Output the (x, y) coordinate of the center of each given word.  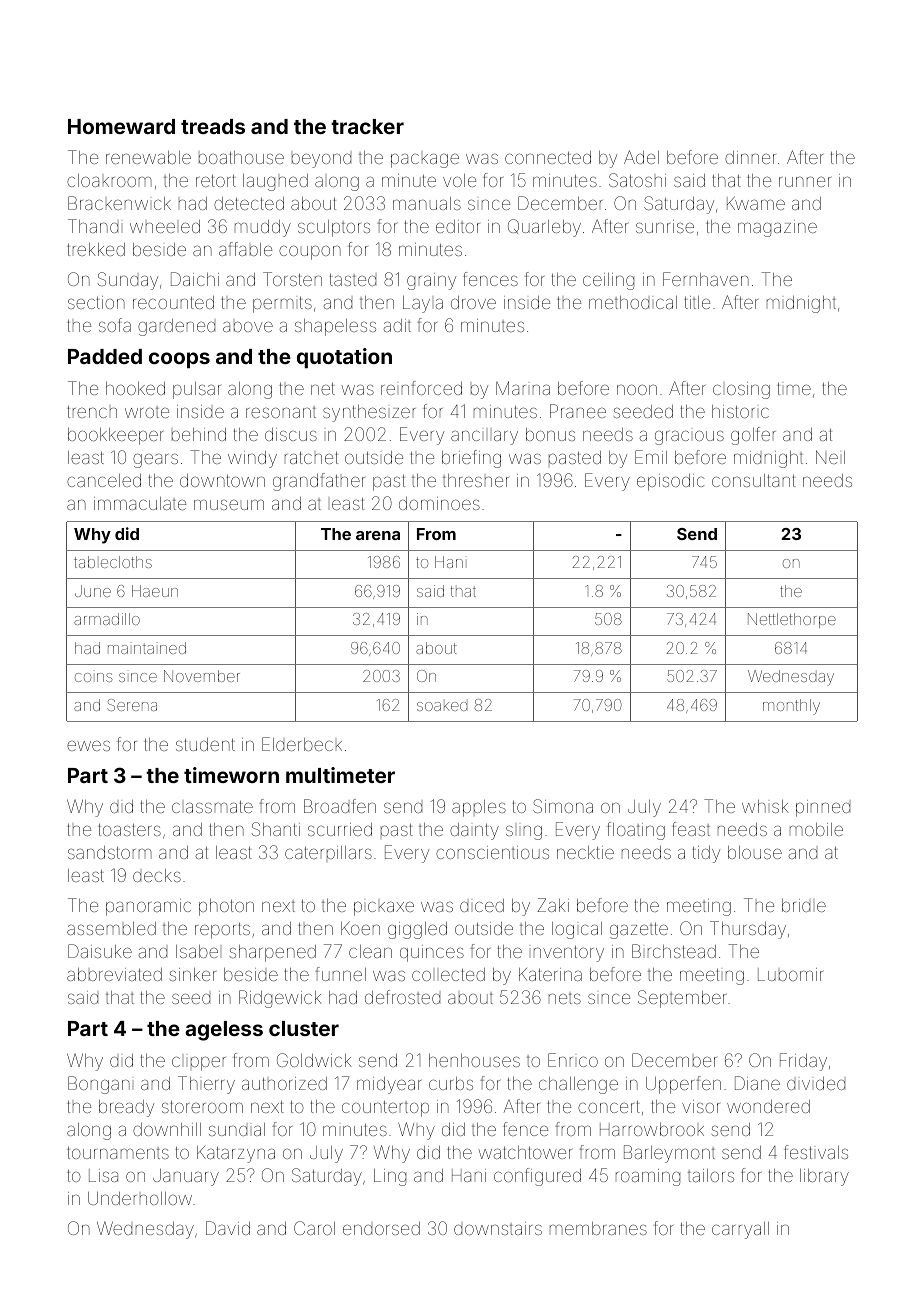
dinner (750, 157)
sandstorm (110, 852)
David (228, 1228)
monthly (791, 707)
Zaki (553, 905)
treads (213, 126)
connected (548, 157)
